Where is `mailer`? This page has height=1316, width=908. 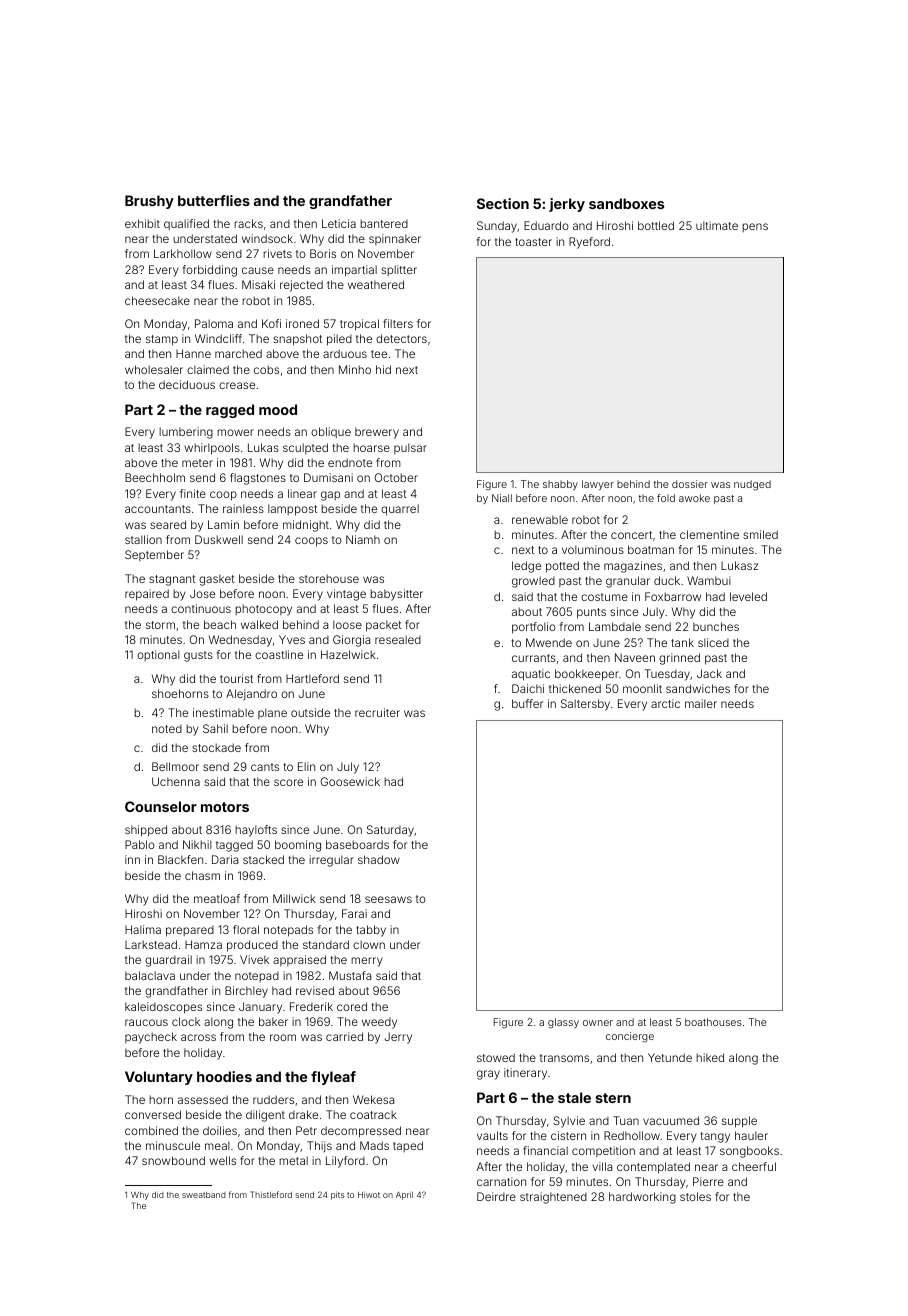 mailer is located at coordinates (701, 703).
